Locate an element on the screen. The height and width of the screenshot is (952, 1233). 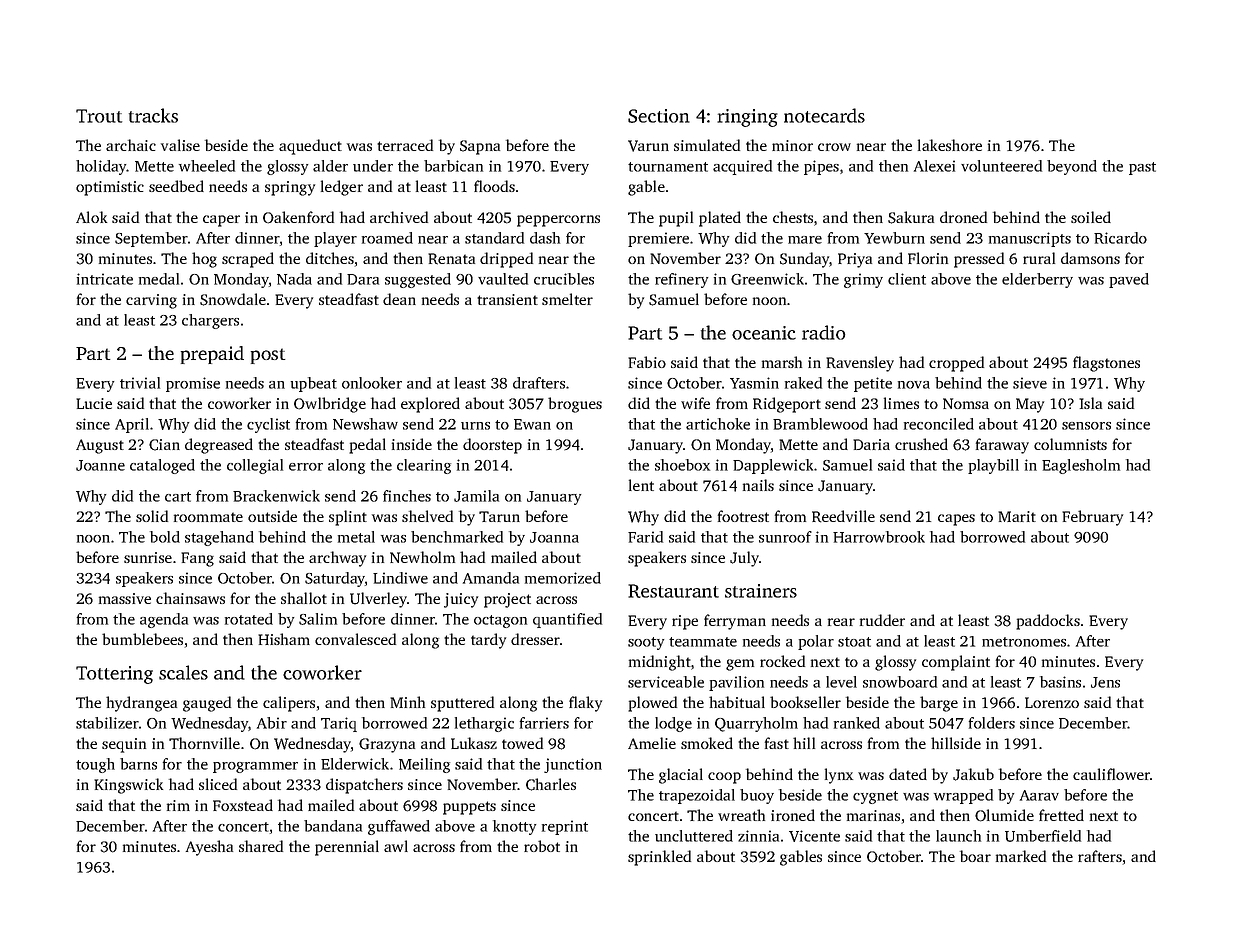
massive is located at coordinates (125, 598).
